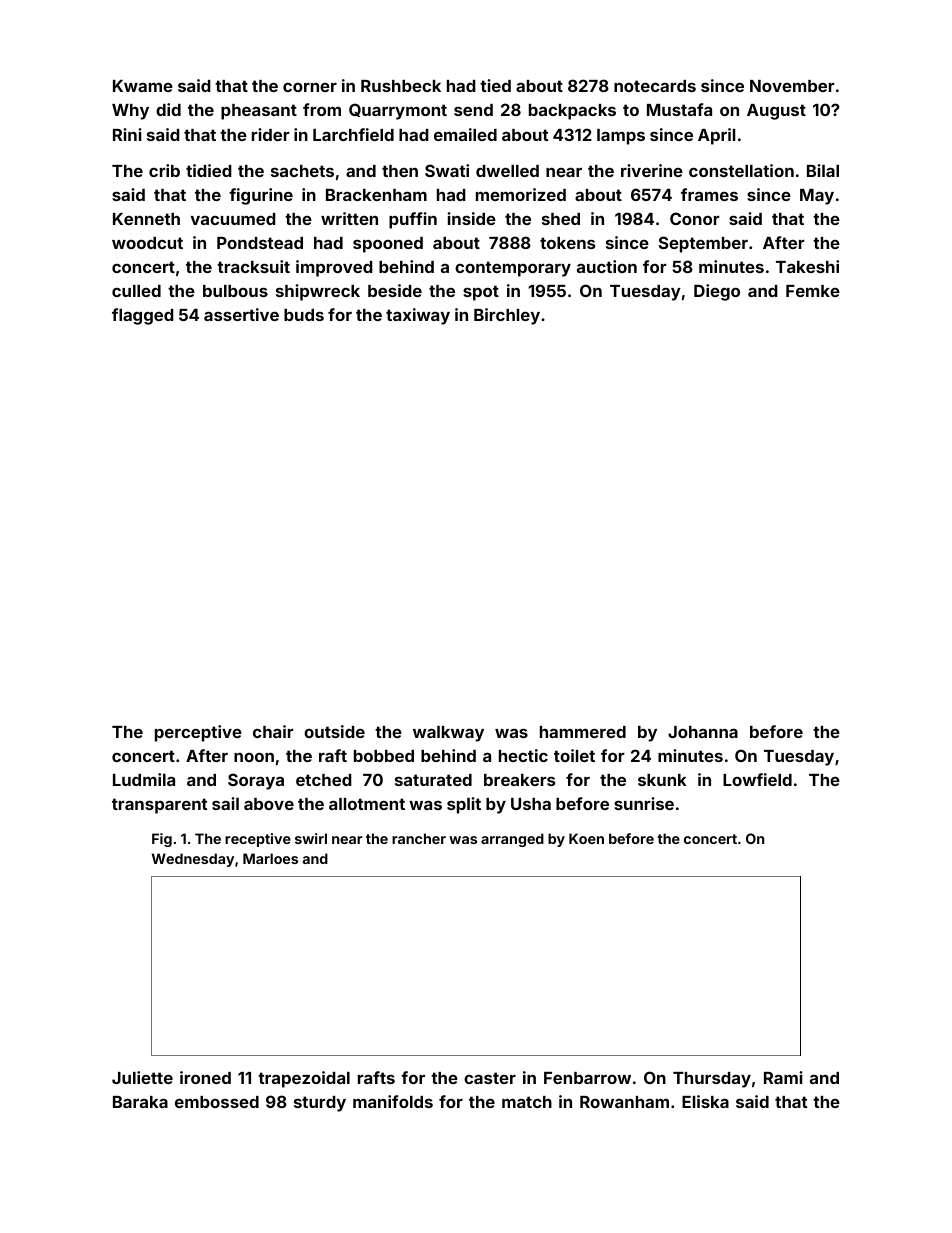 The image size is (952, 1233). Describe the element at coordinates (624, 1102) in the screenshot. I see `Rowanham` at that location.
